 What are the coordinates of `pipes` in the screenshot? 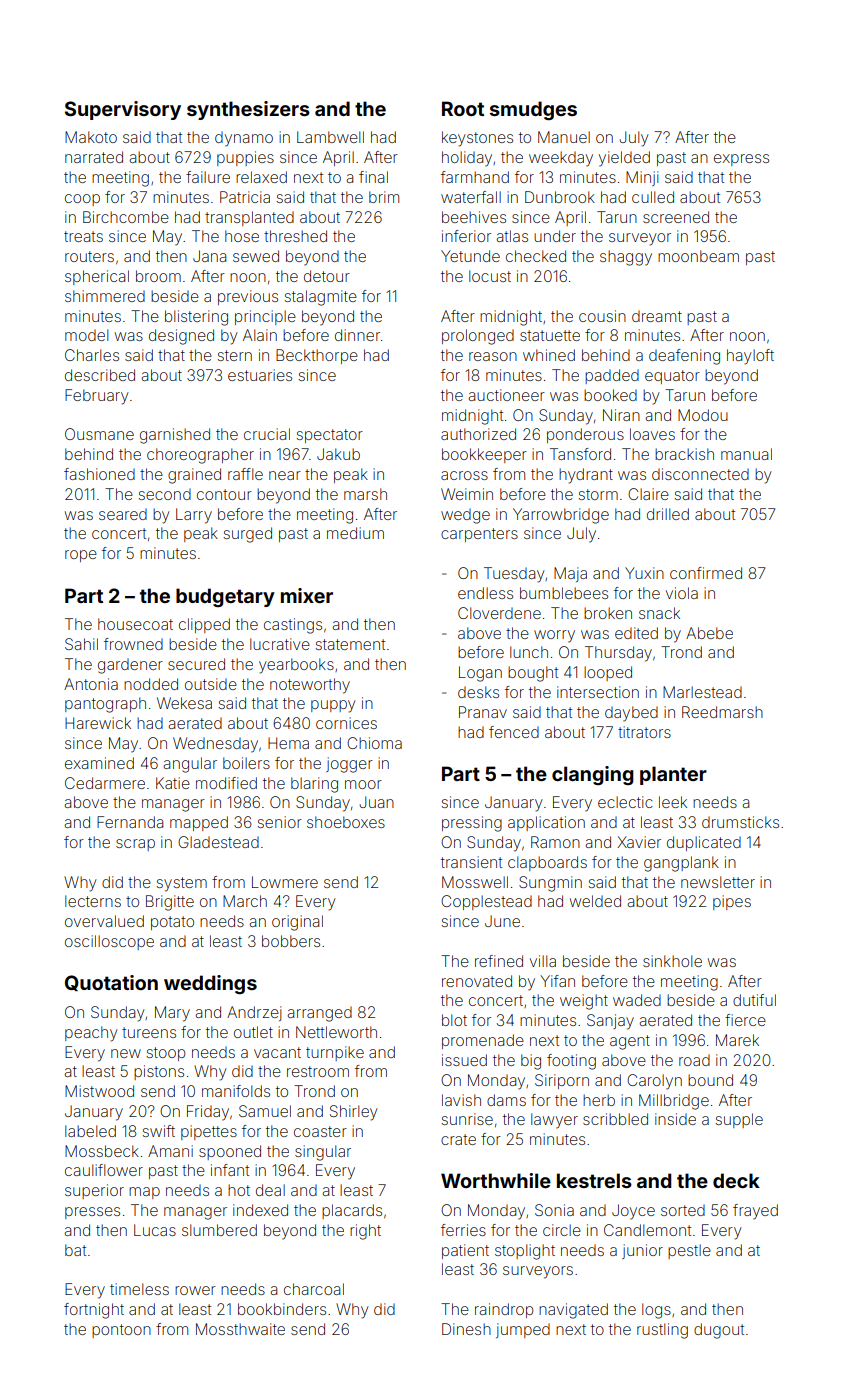 It's located at (732, 902).
